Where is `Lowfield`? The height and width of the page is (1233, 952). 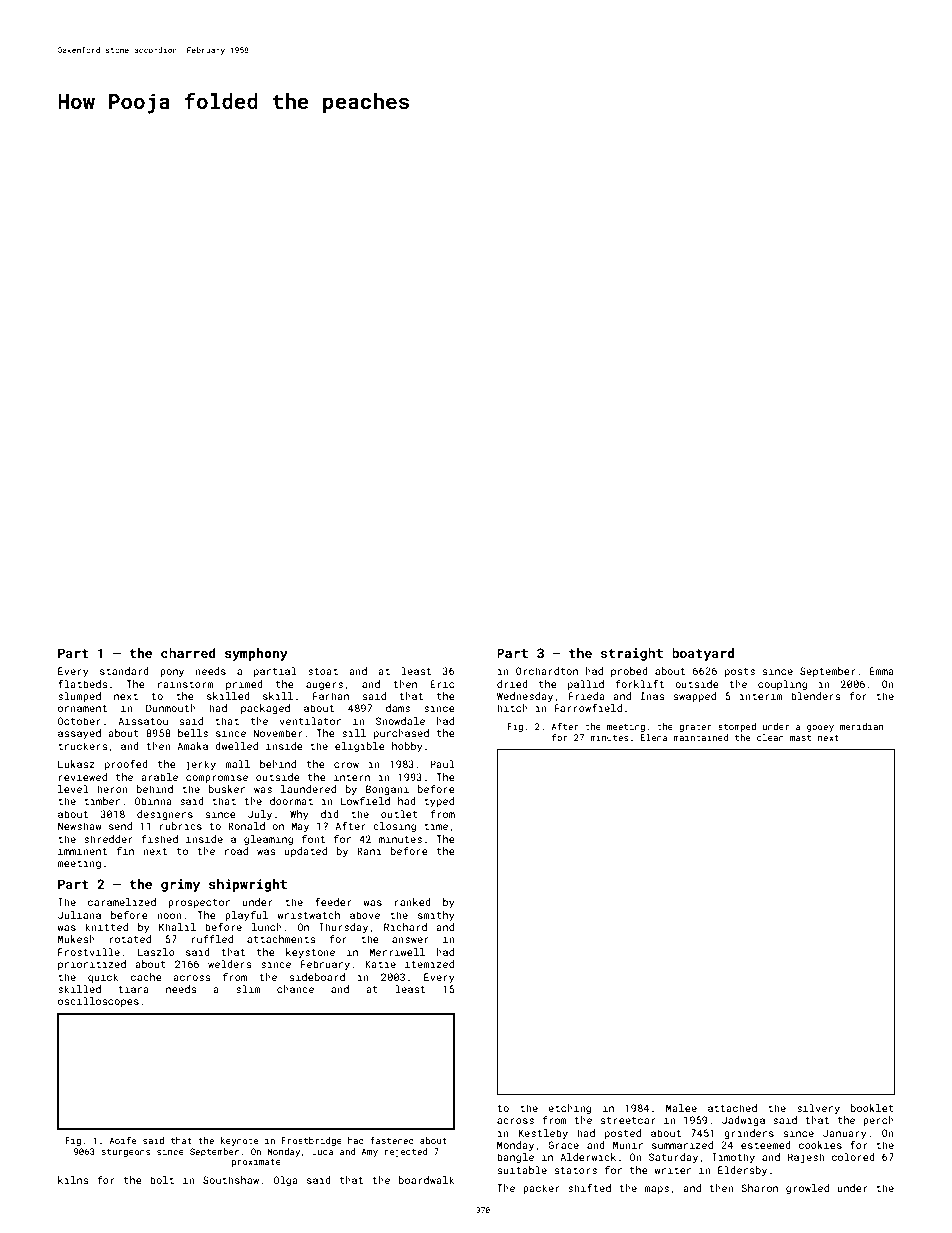
Lowfield is located at coordinates (365, 801).
